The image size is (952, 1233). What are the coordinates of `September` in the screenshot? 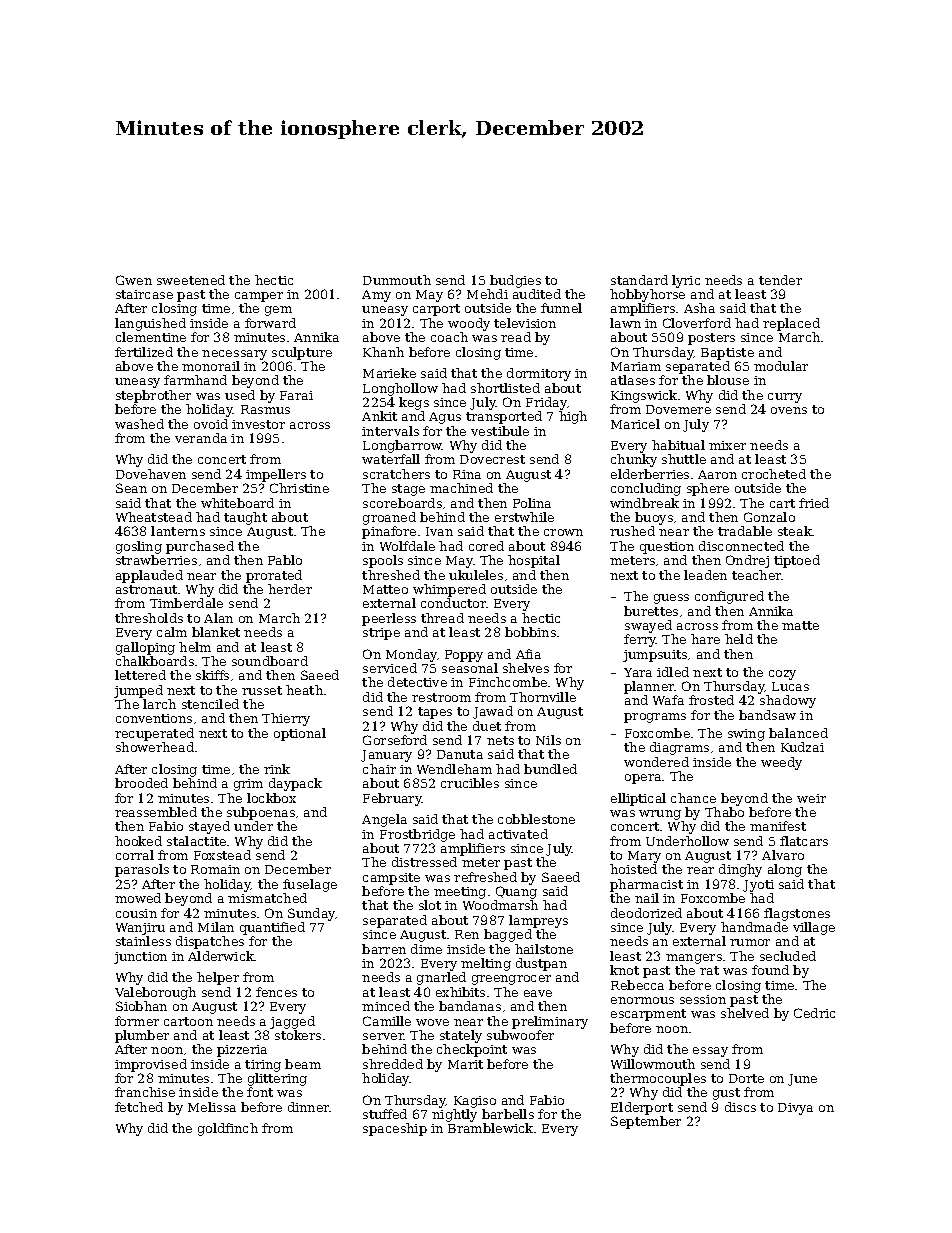 It's located at (646, 1122).
